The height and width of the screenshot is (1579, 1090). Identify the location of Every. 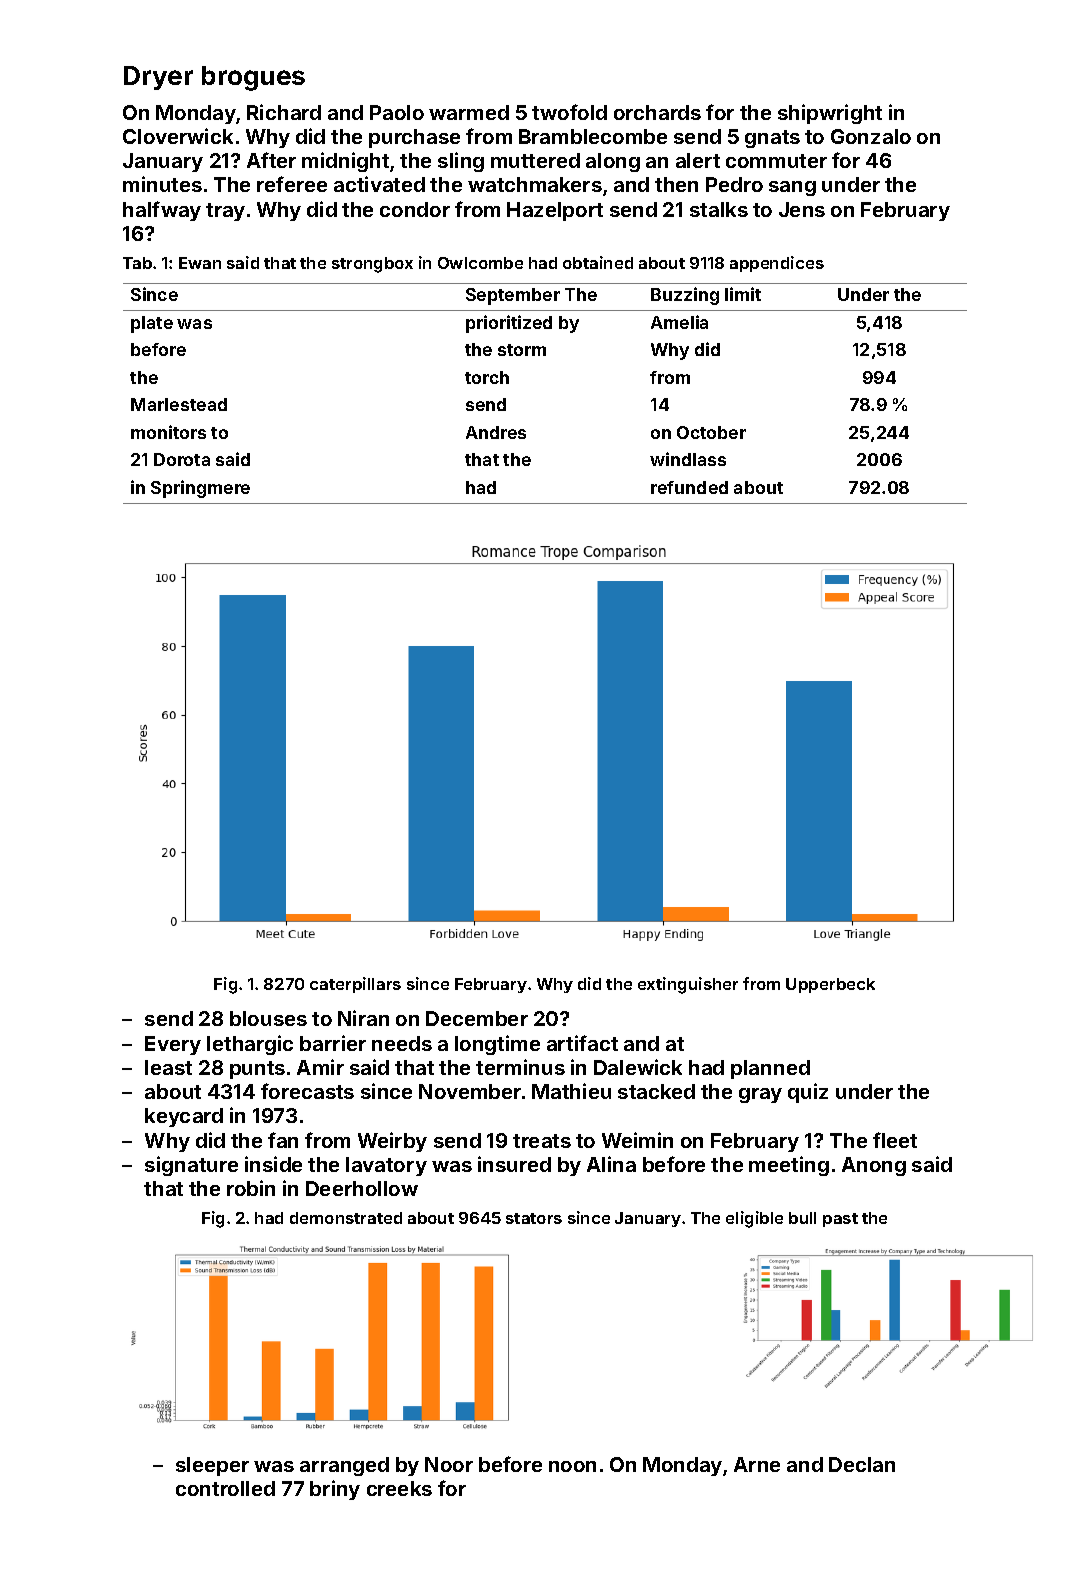
(173, 1045).
